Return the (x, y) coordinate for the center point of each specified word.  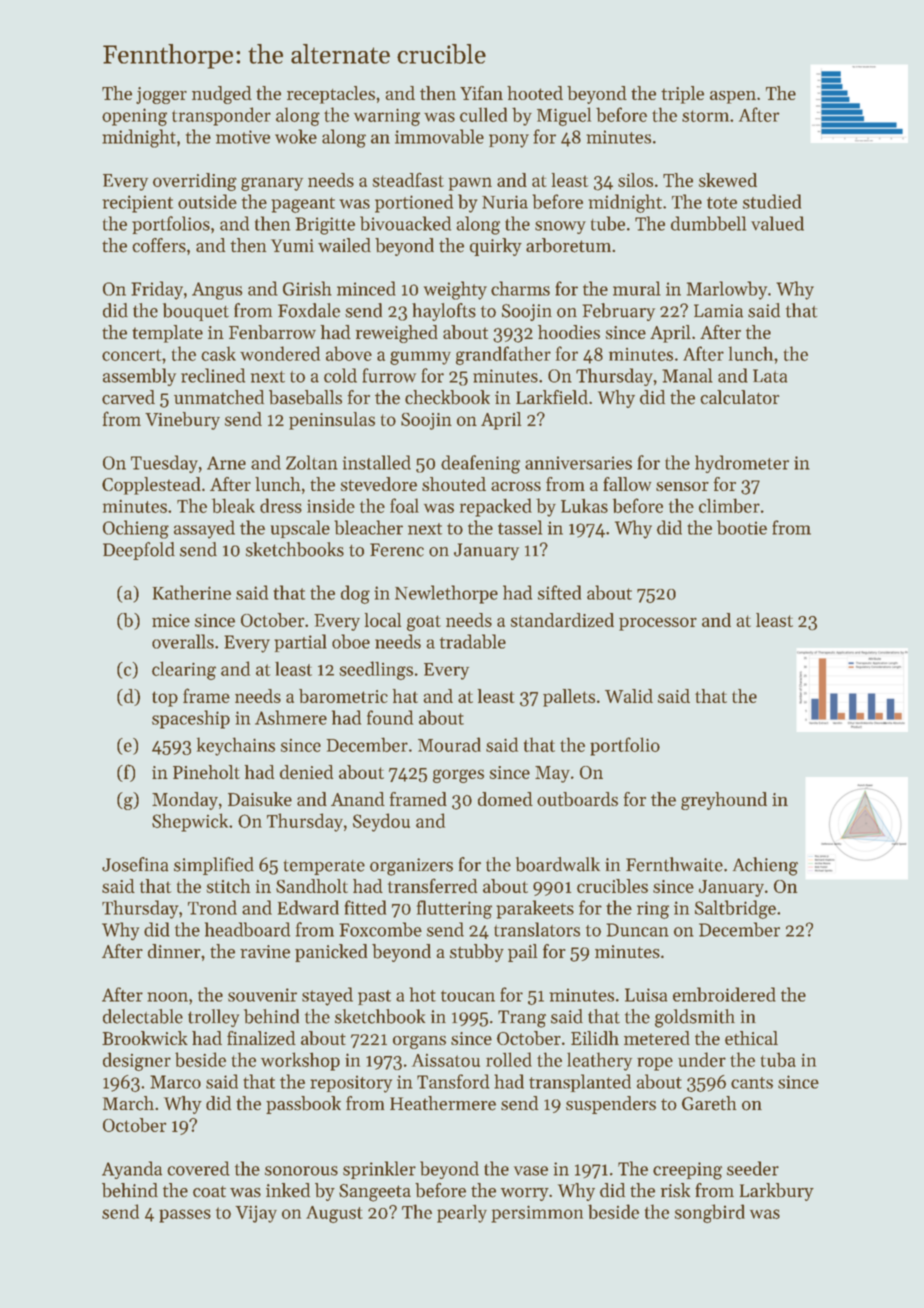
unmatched (219, 397)
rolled (509, 1059)
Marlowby (727, 290)
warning (387, 117)
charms (520, 288)
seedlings (376, 670)
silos (635, 180)
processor (658, 624)
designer (137, 1061)
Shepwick (190, 822)
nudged (222, 95)
